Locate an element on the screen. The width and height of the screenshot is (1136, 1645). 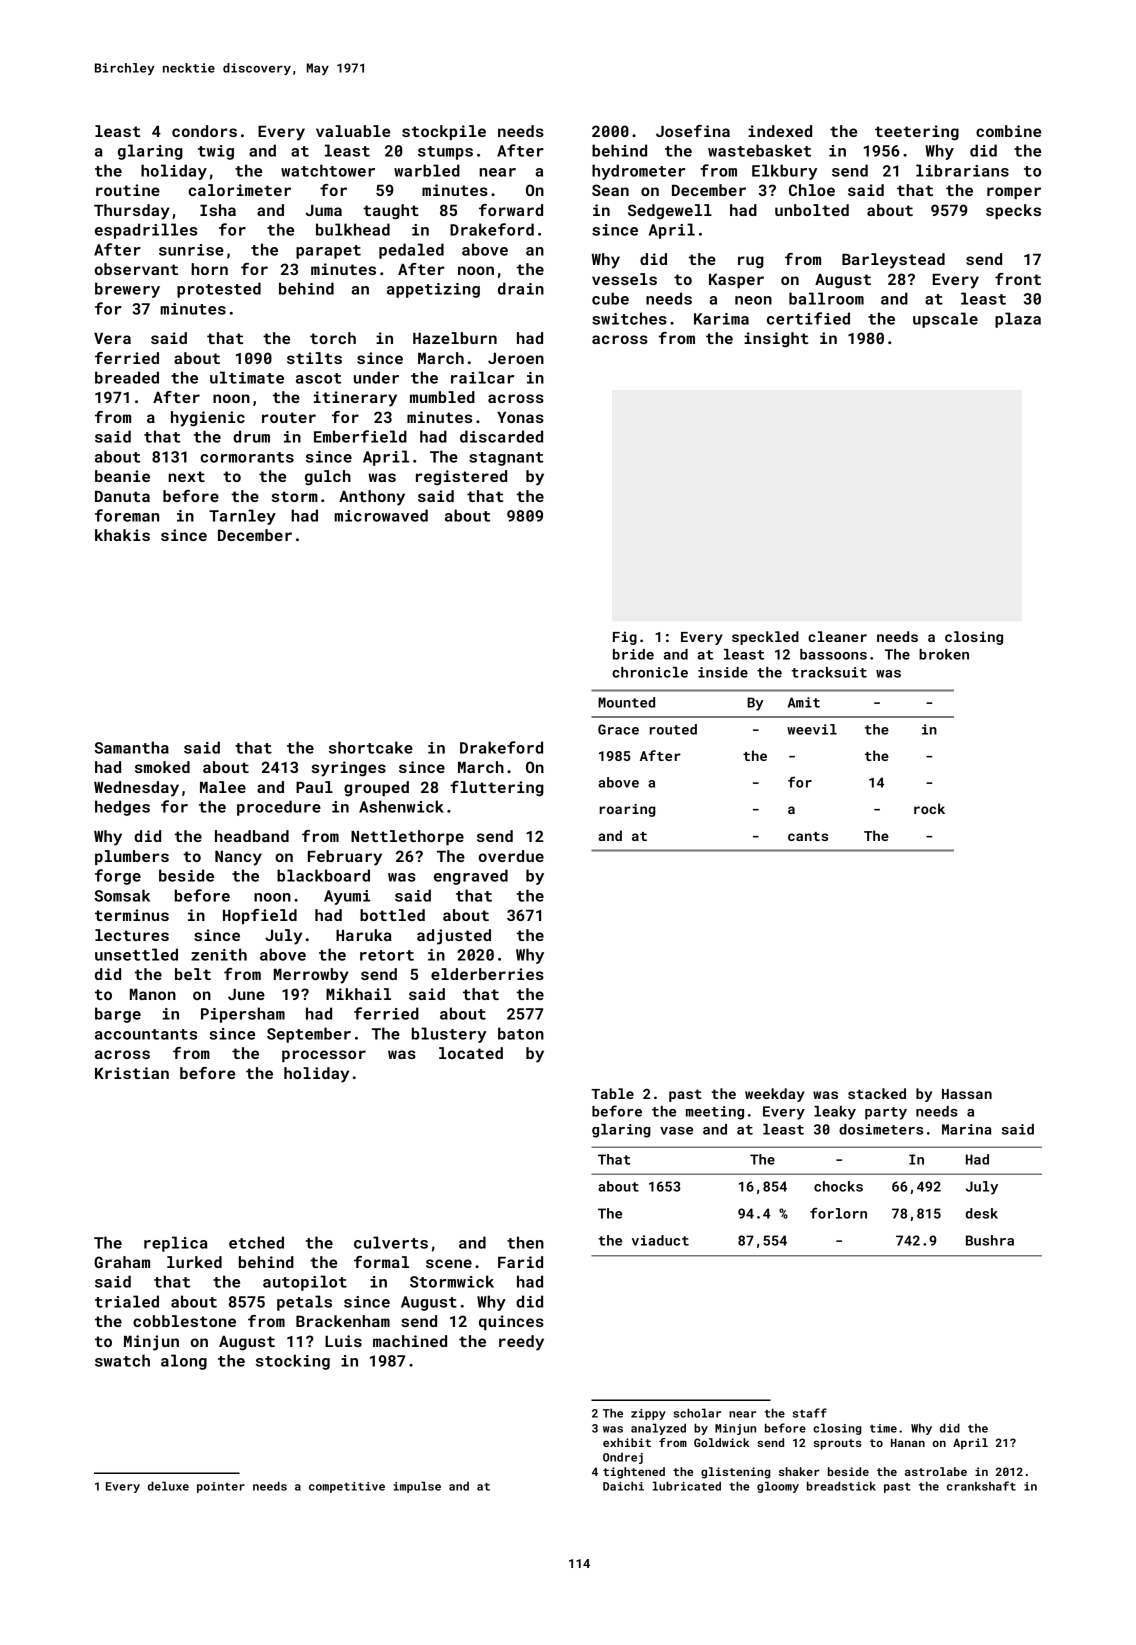
Table is located at coordinates (612, 1093).
